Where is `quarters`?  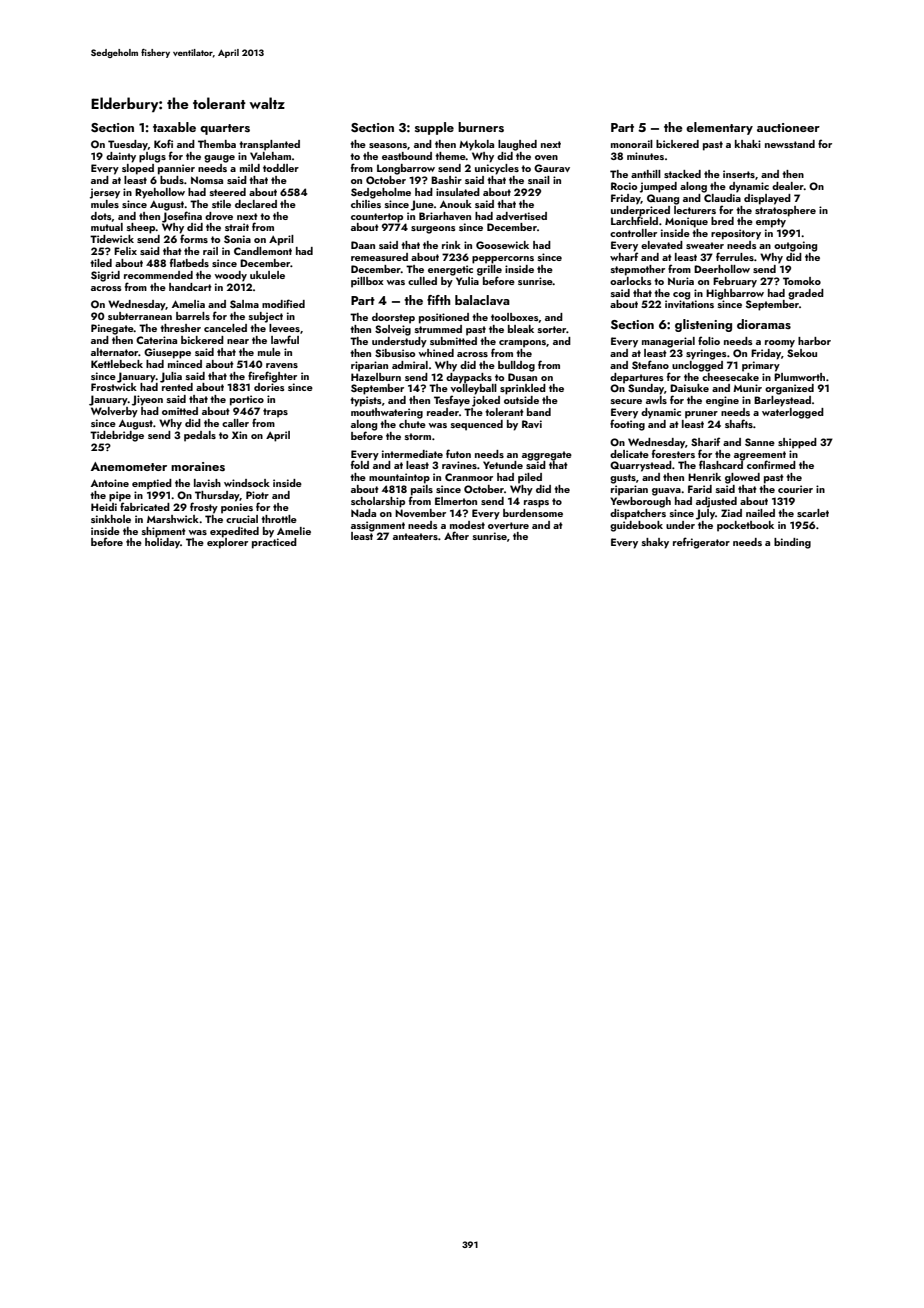
quarters is located at coordinates (225, 129).
